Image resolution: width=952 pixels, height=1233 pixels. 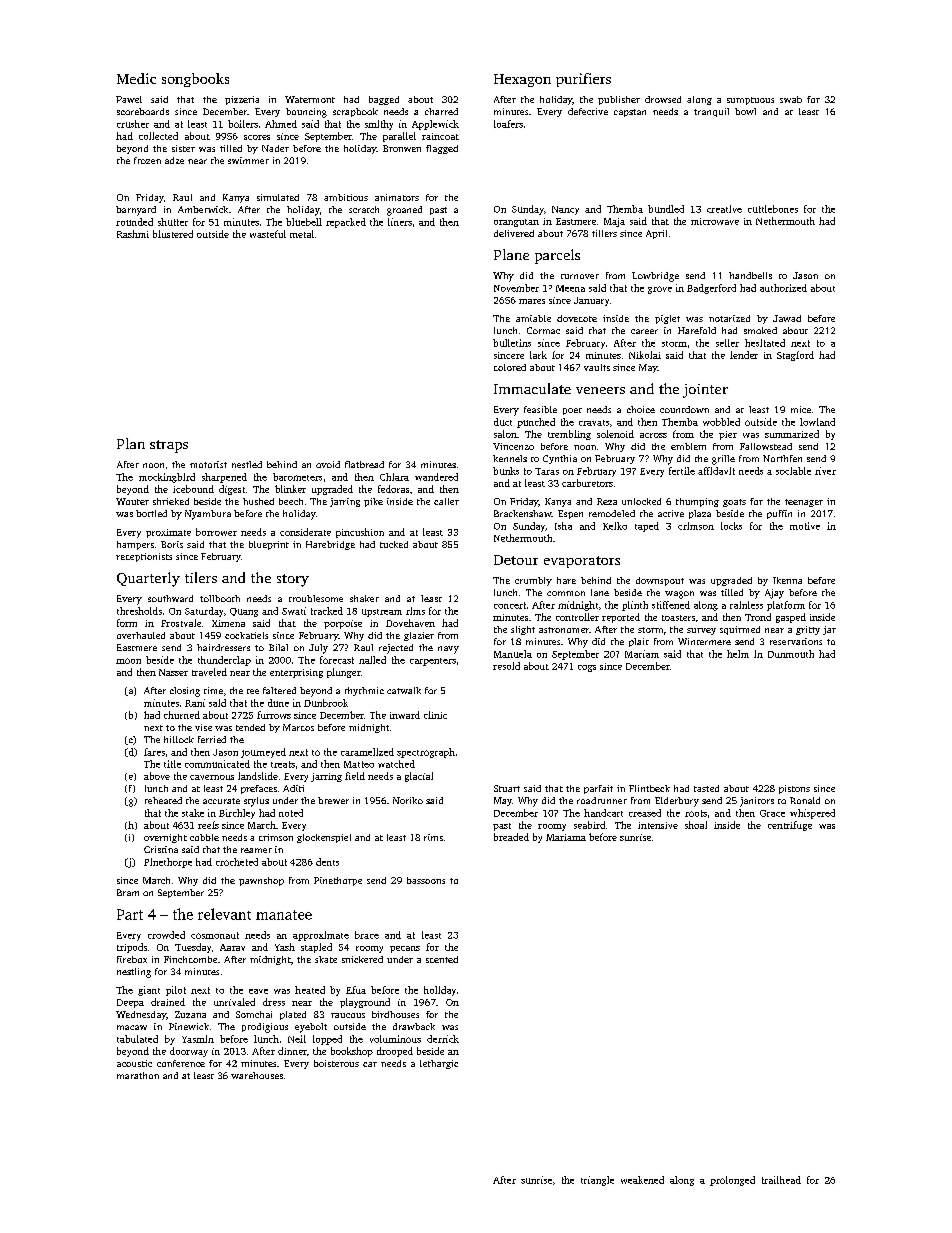 What do you see at coordinates (256, 802) in the screenshot?
I see `stylus` at bounding box center [256, 802].
